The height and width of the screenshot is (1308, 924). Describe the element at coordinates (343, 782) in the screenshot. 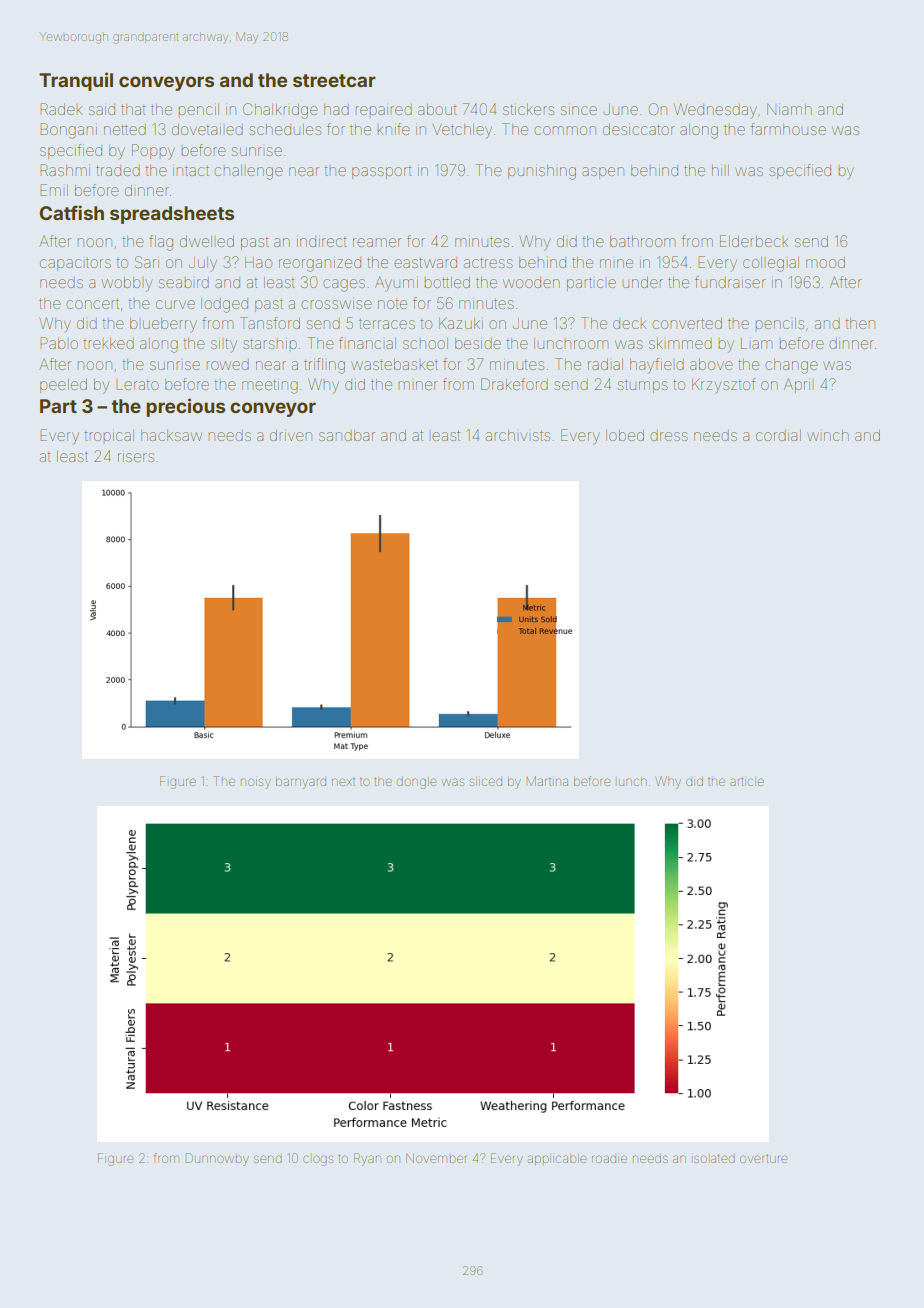

I see `next` at that location.
